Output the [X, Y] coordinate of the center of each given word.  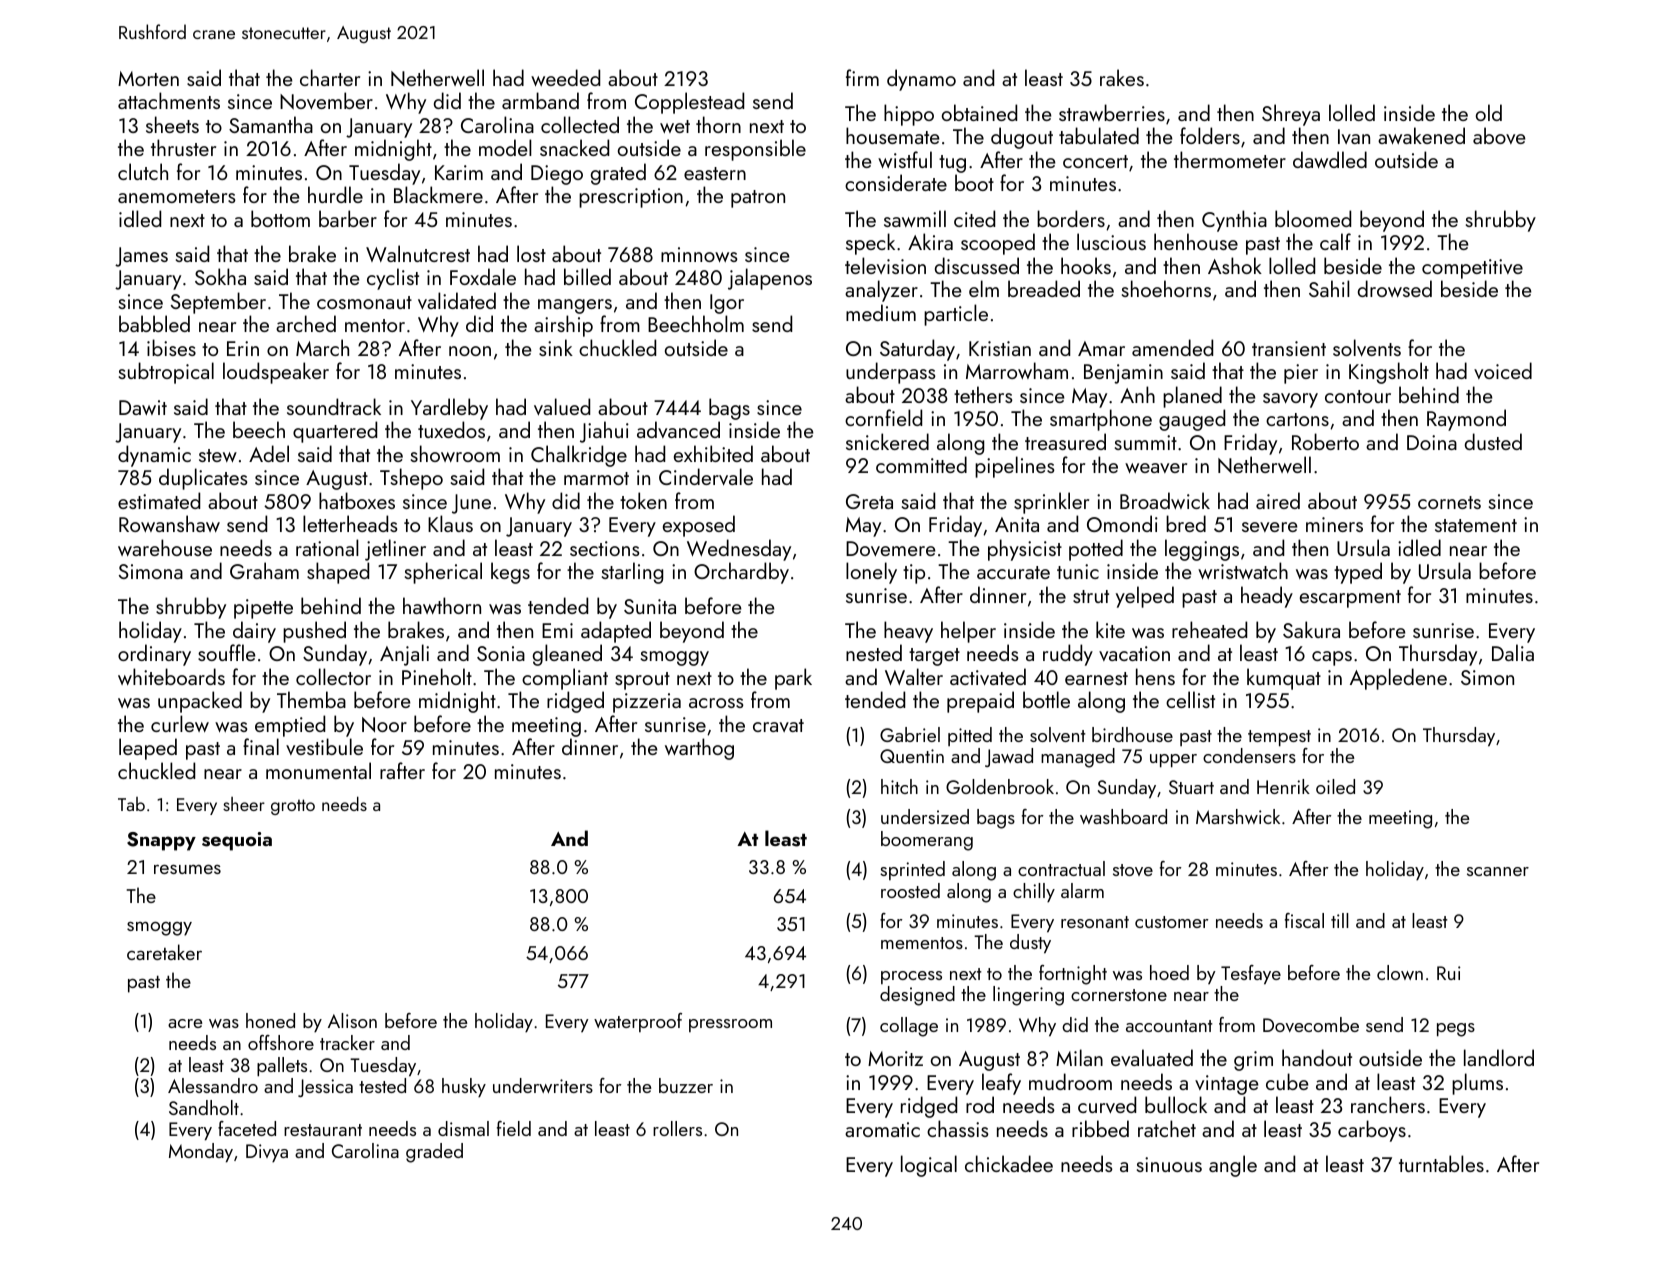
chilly [1034, 892]
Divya [267, 1153]
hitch [899, 786]
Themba [311, 699]
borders [1071, 218]
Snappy [161, 841]
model [505, 147]
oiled [1335, 786]
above [1499, 135]
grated [618, 174]
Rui [1449, 973]
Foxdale [483, 276]
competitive [1472, 269]
